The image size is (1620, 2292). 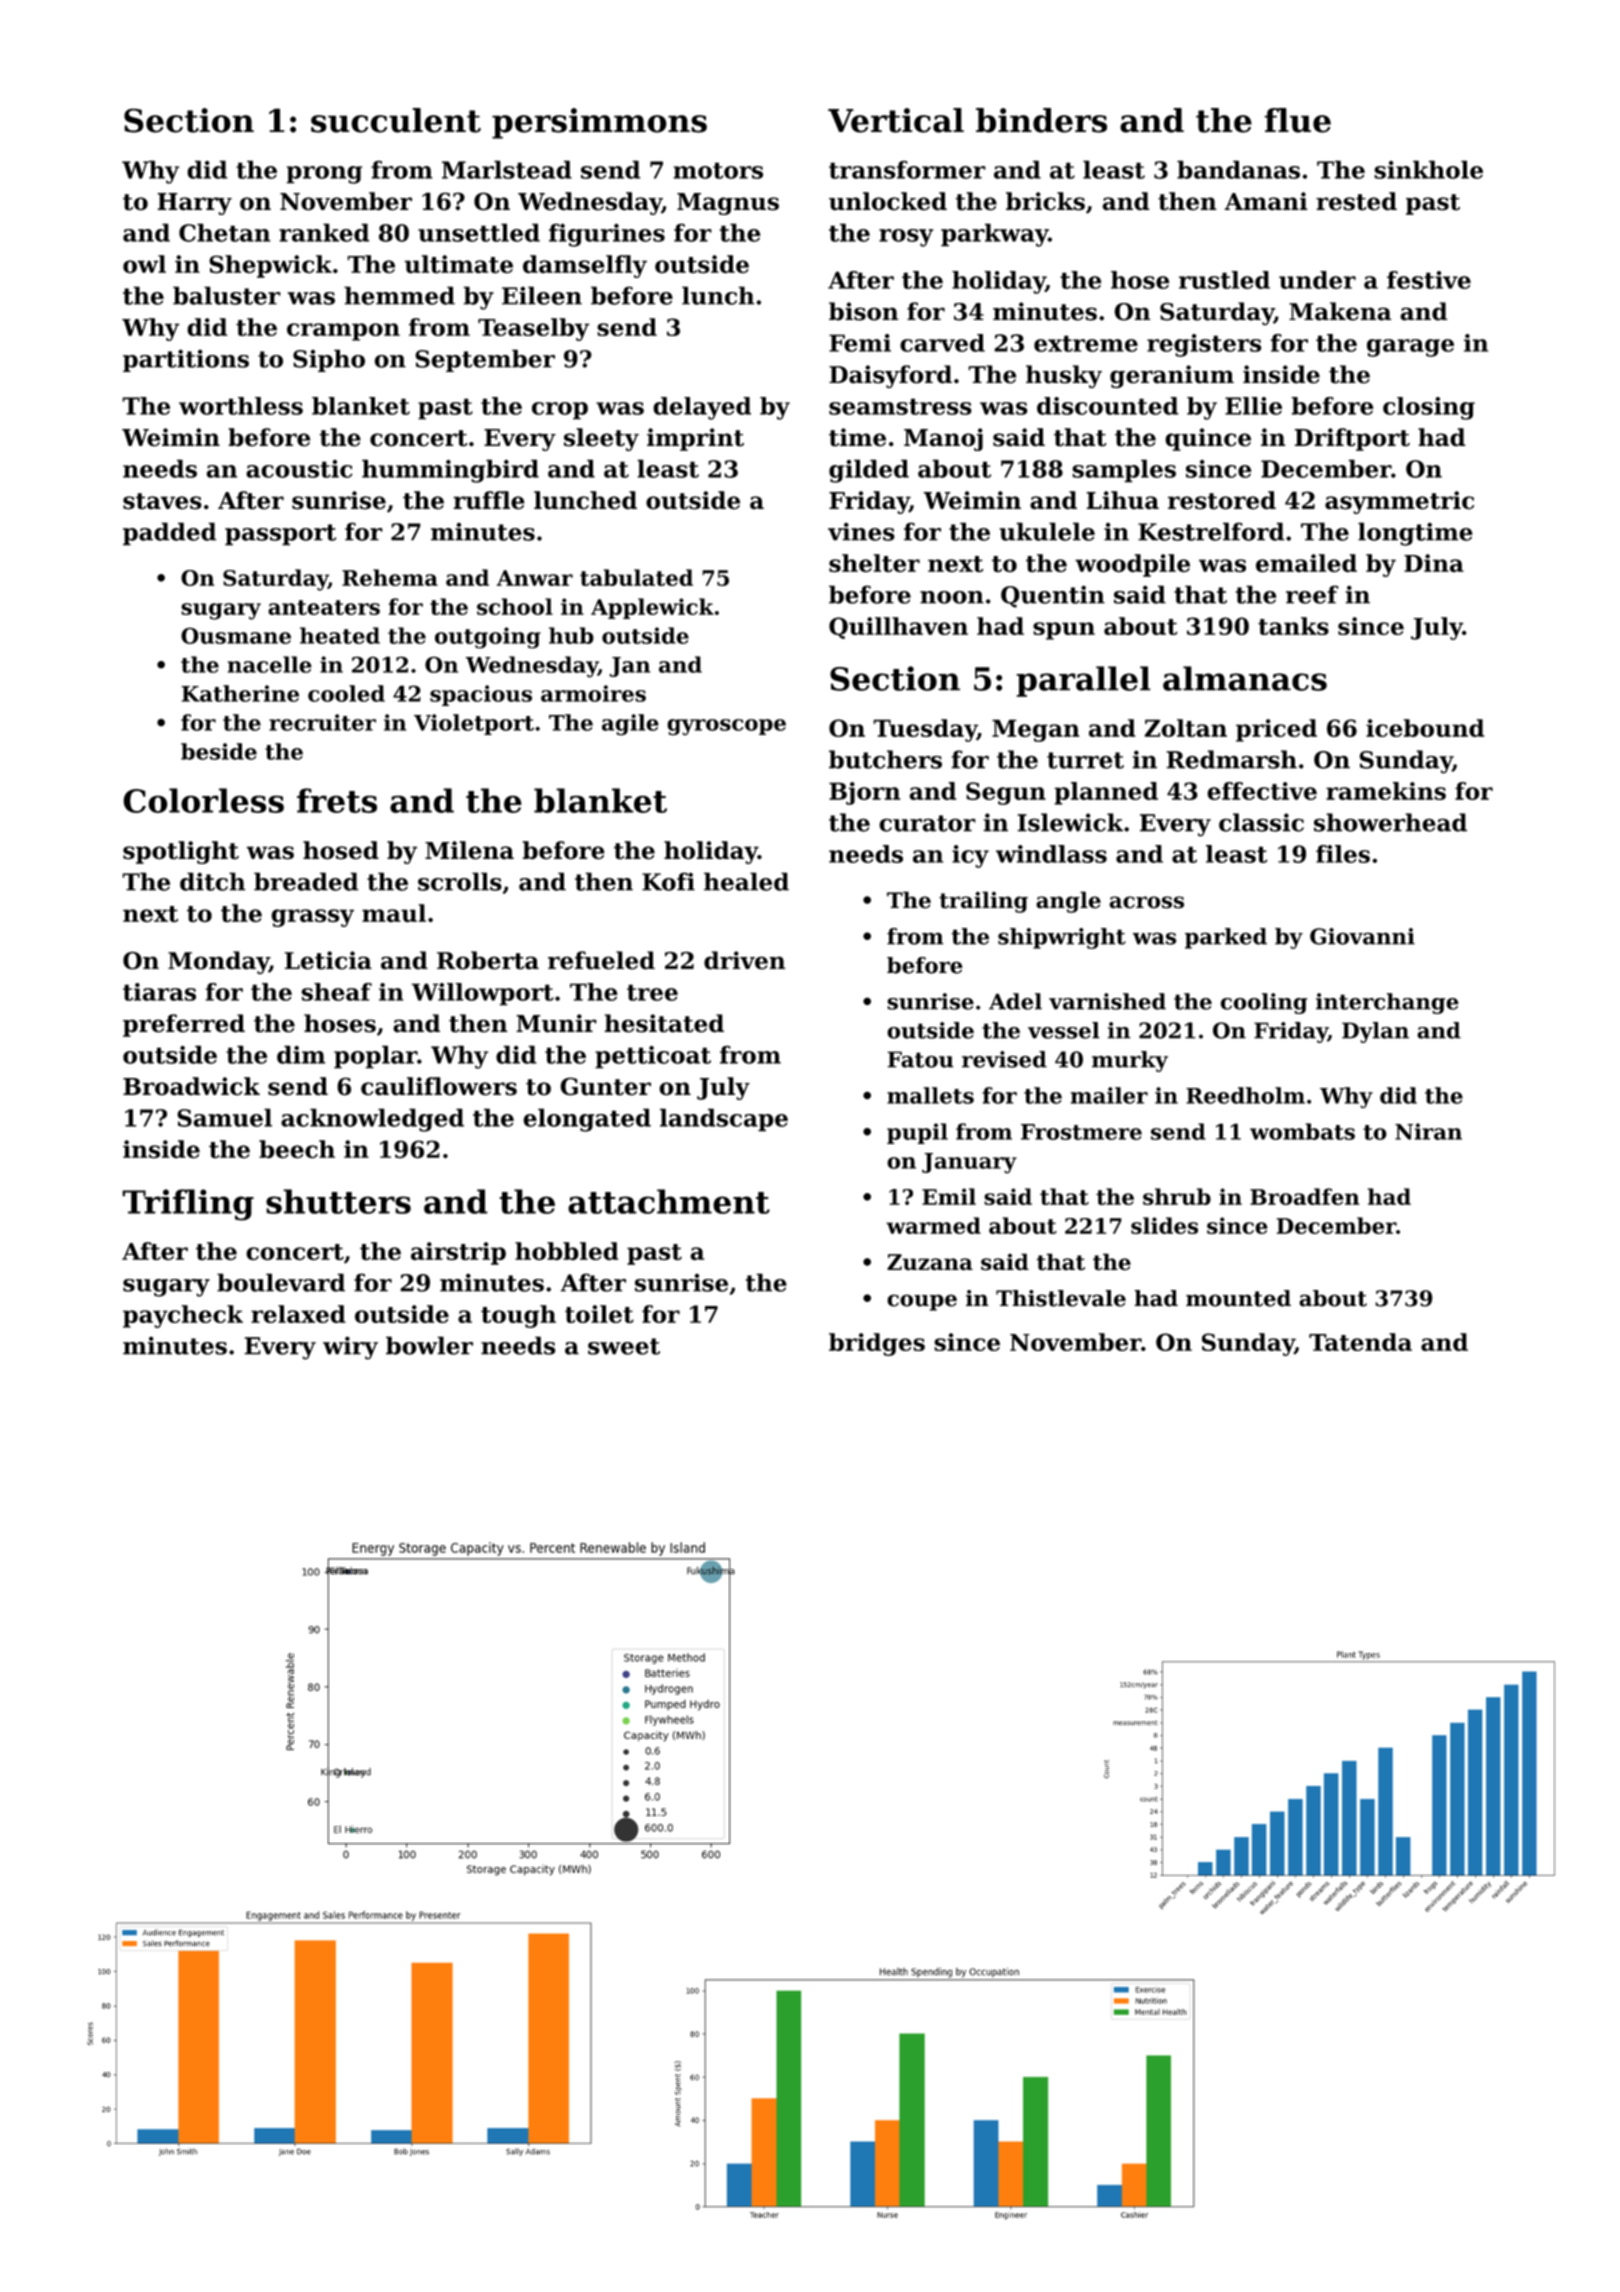 What do you see at coordinates (1362, 936) in the screenshot?
I see `Giovanni` at bounding box center [1362, 936].
